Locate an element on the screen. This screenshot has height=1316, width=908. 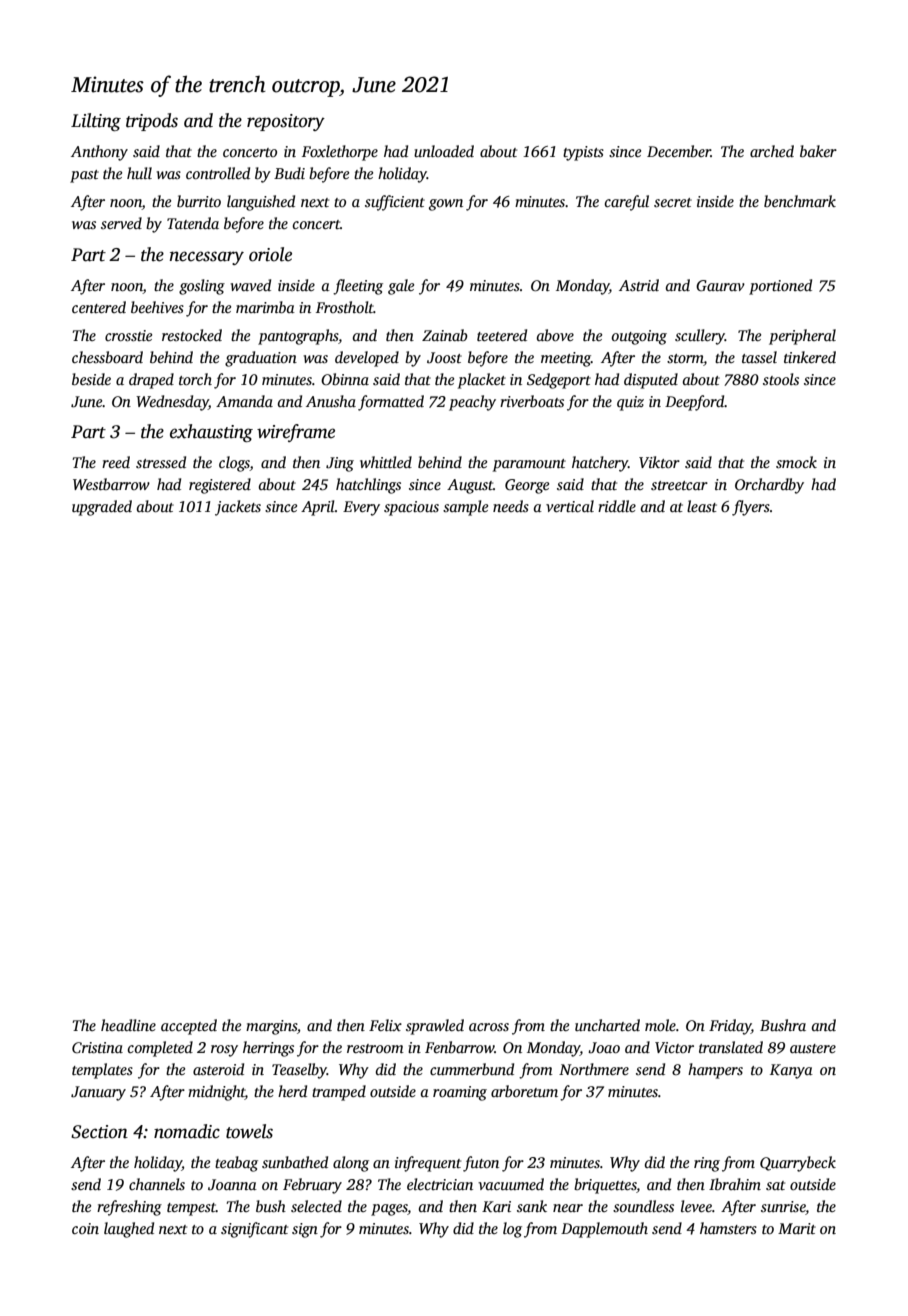
flyers is located at coordinates (751, 508).
